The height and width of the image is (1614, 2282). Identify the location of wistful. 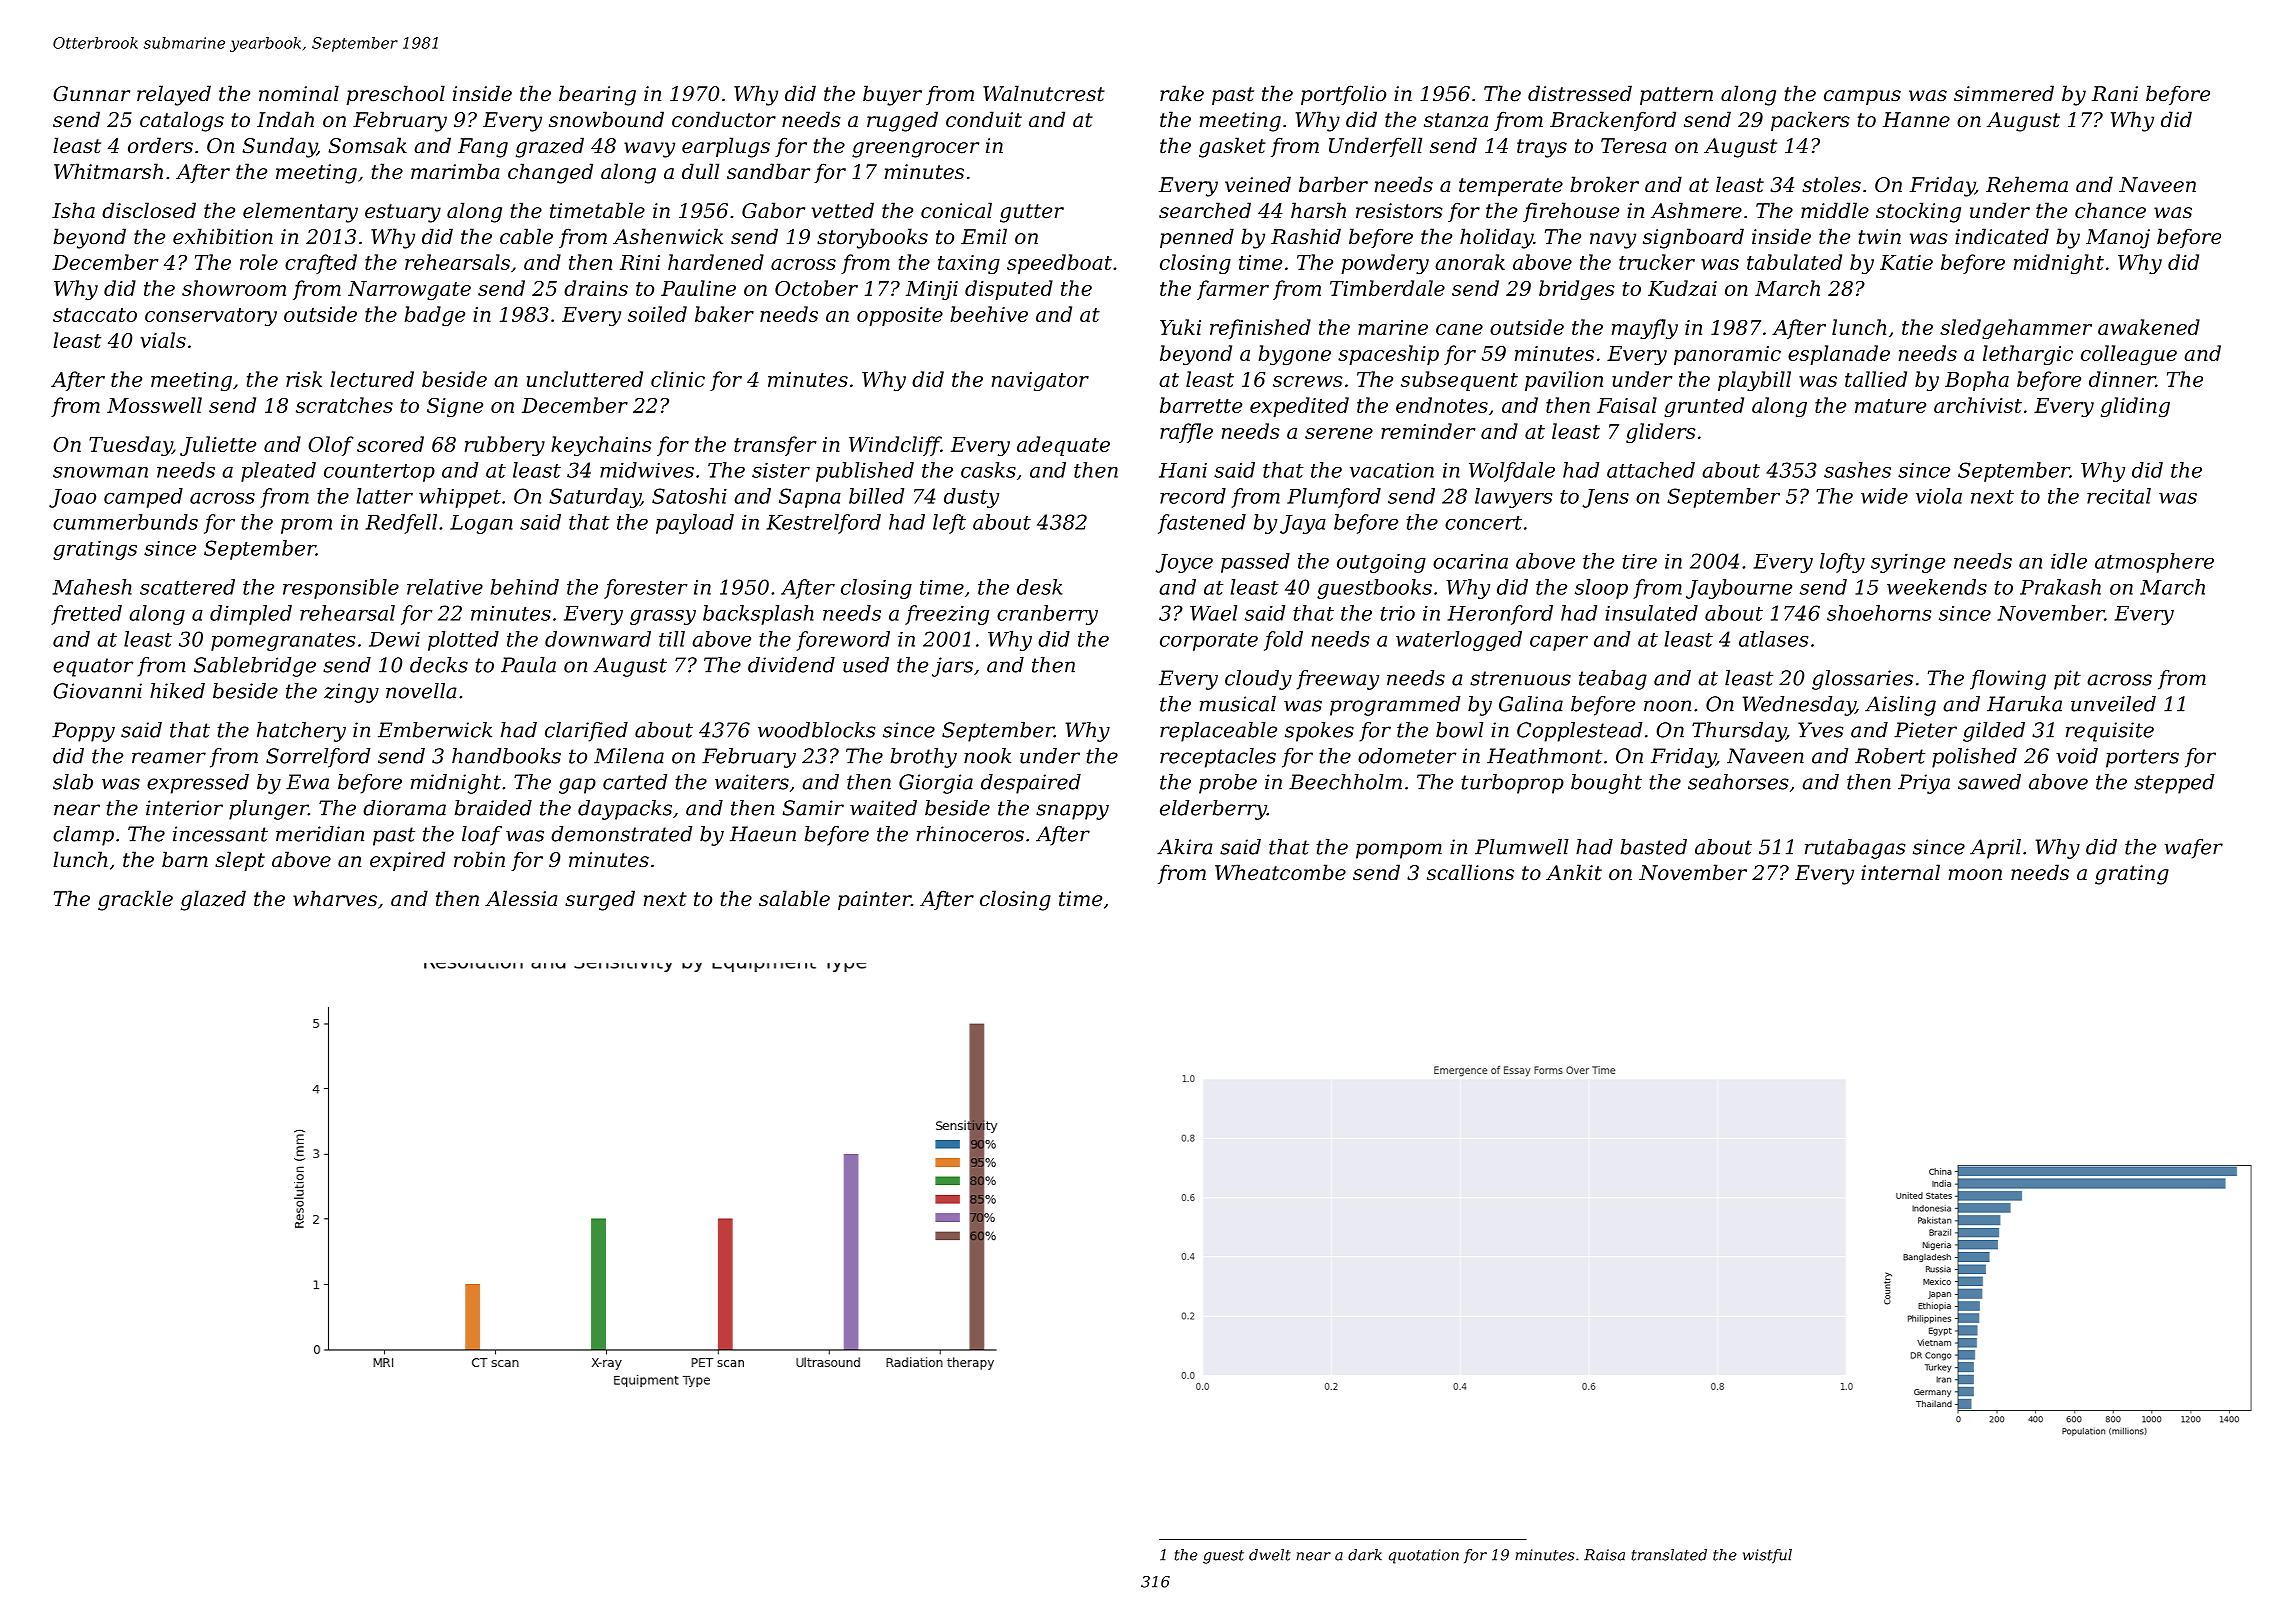
(1767, 1556).
